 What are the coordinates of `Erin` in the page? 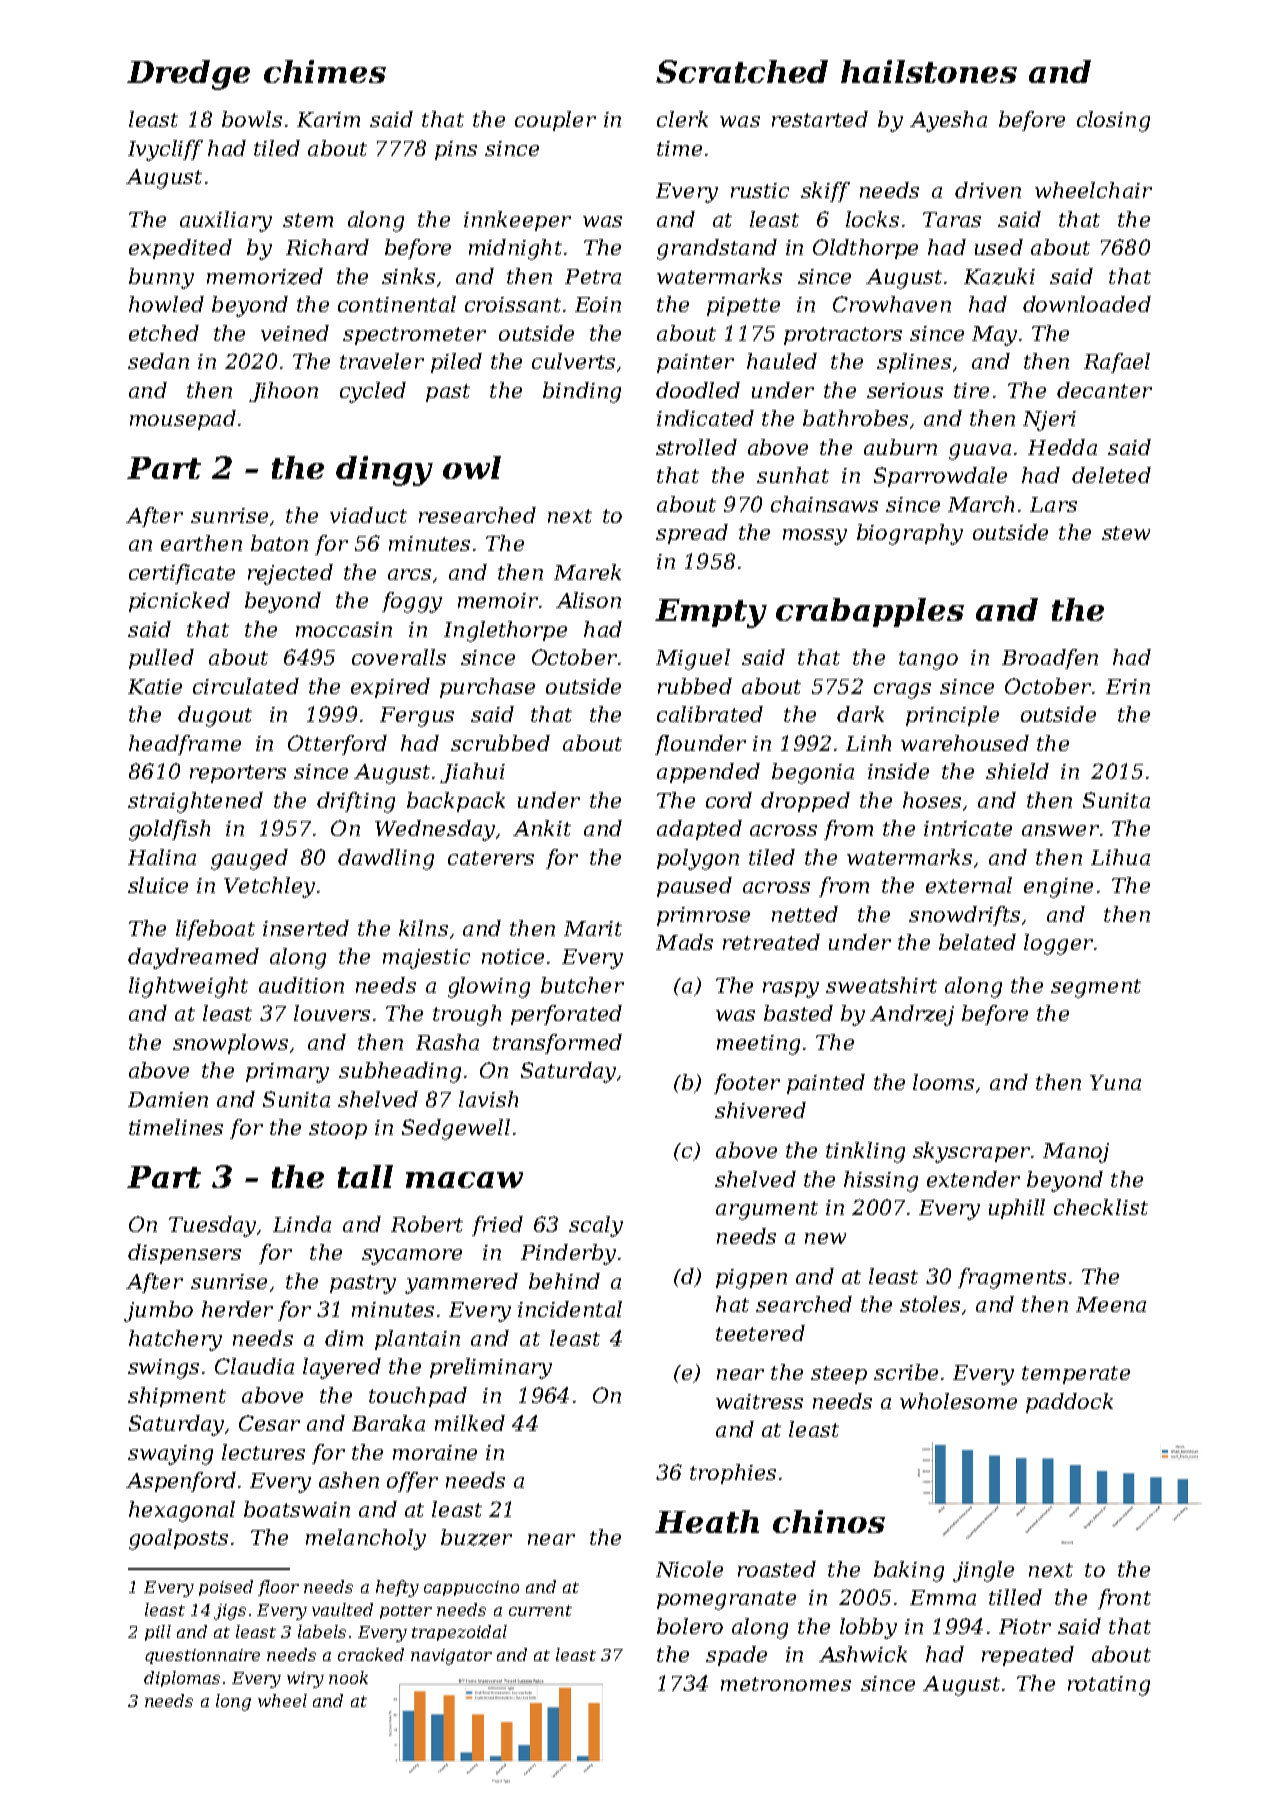 It's located at (1128, 686).
